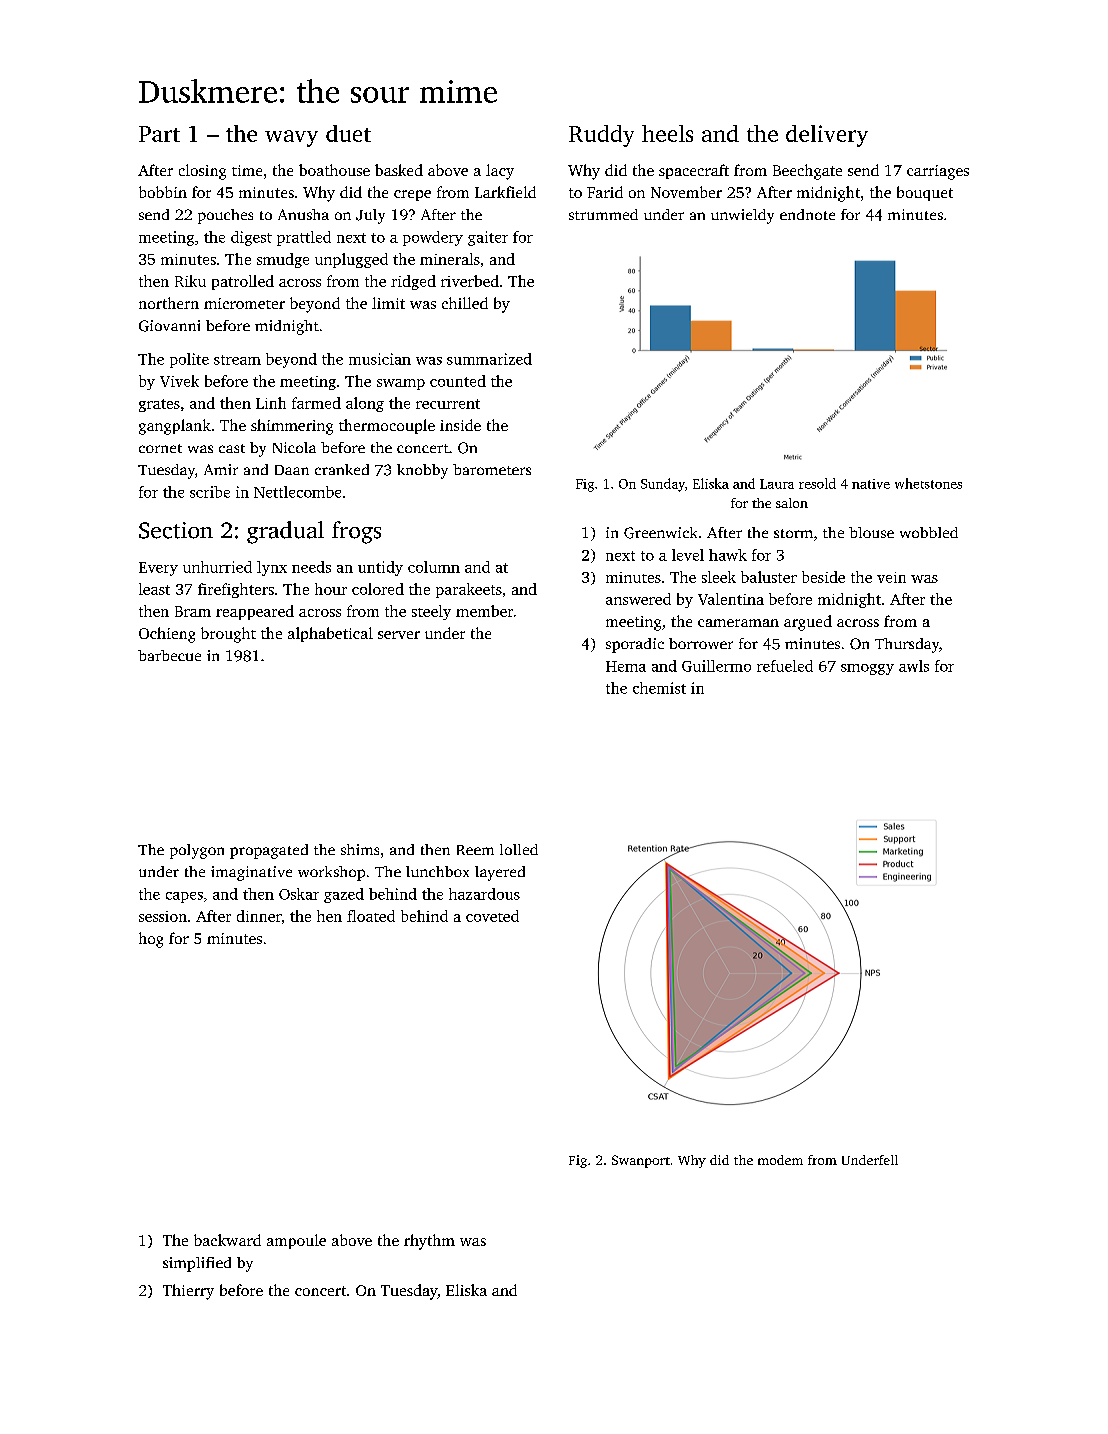 This screenshot has width=1108, height=1434. What do you see at coordinates (938, 172) in the screenshot?
I see `carriages` at bounding box center [938, 172].
